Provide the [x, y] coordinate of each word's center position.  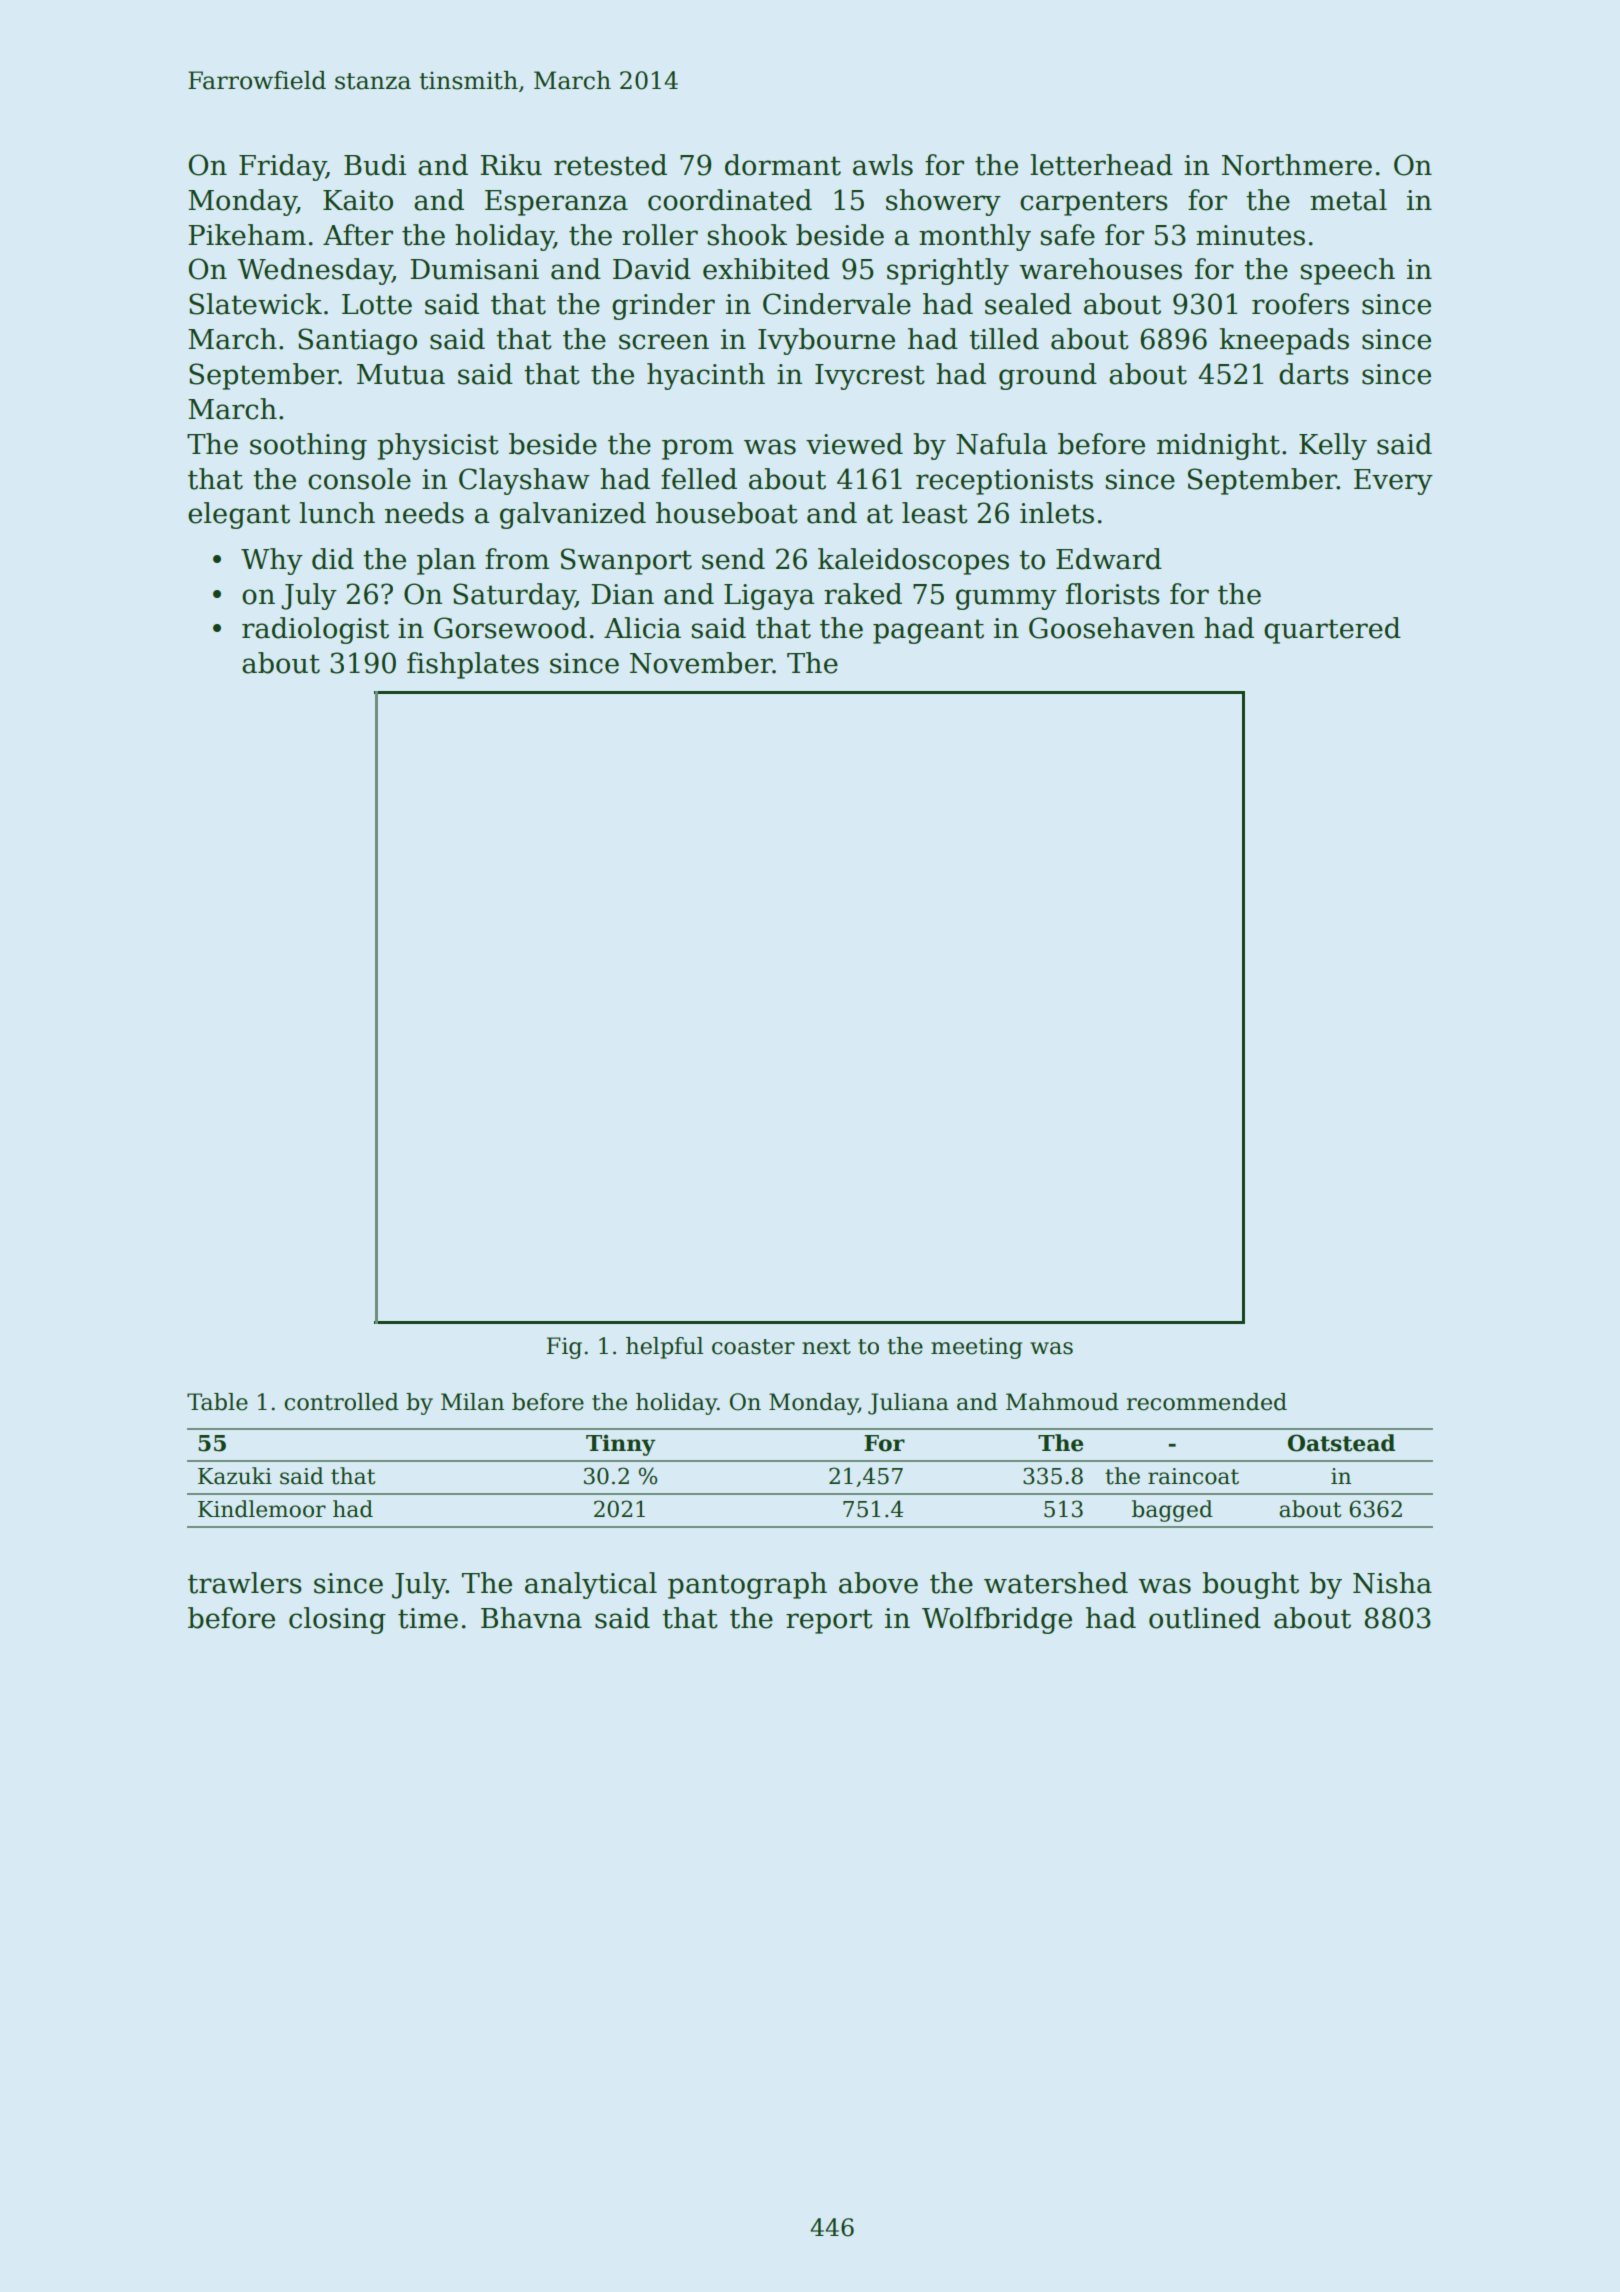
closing [337, 1620]
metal [1348, 200]
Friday [282, 167]
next [826, 1347]
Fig [564, 1348]
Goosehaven [1112, 628]
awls [883, 165]
